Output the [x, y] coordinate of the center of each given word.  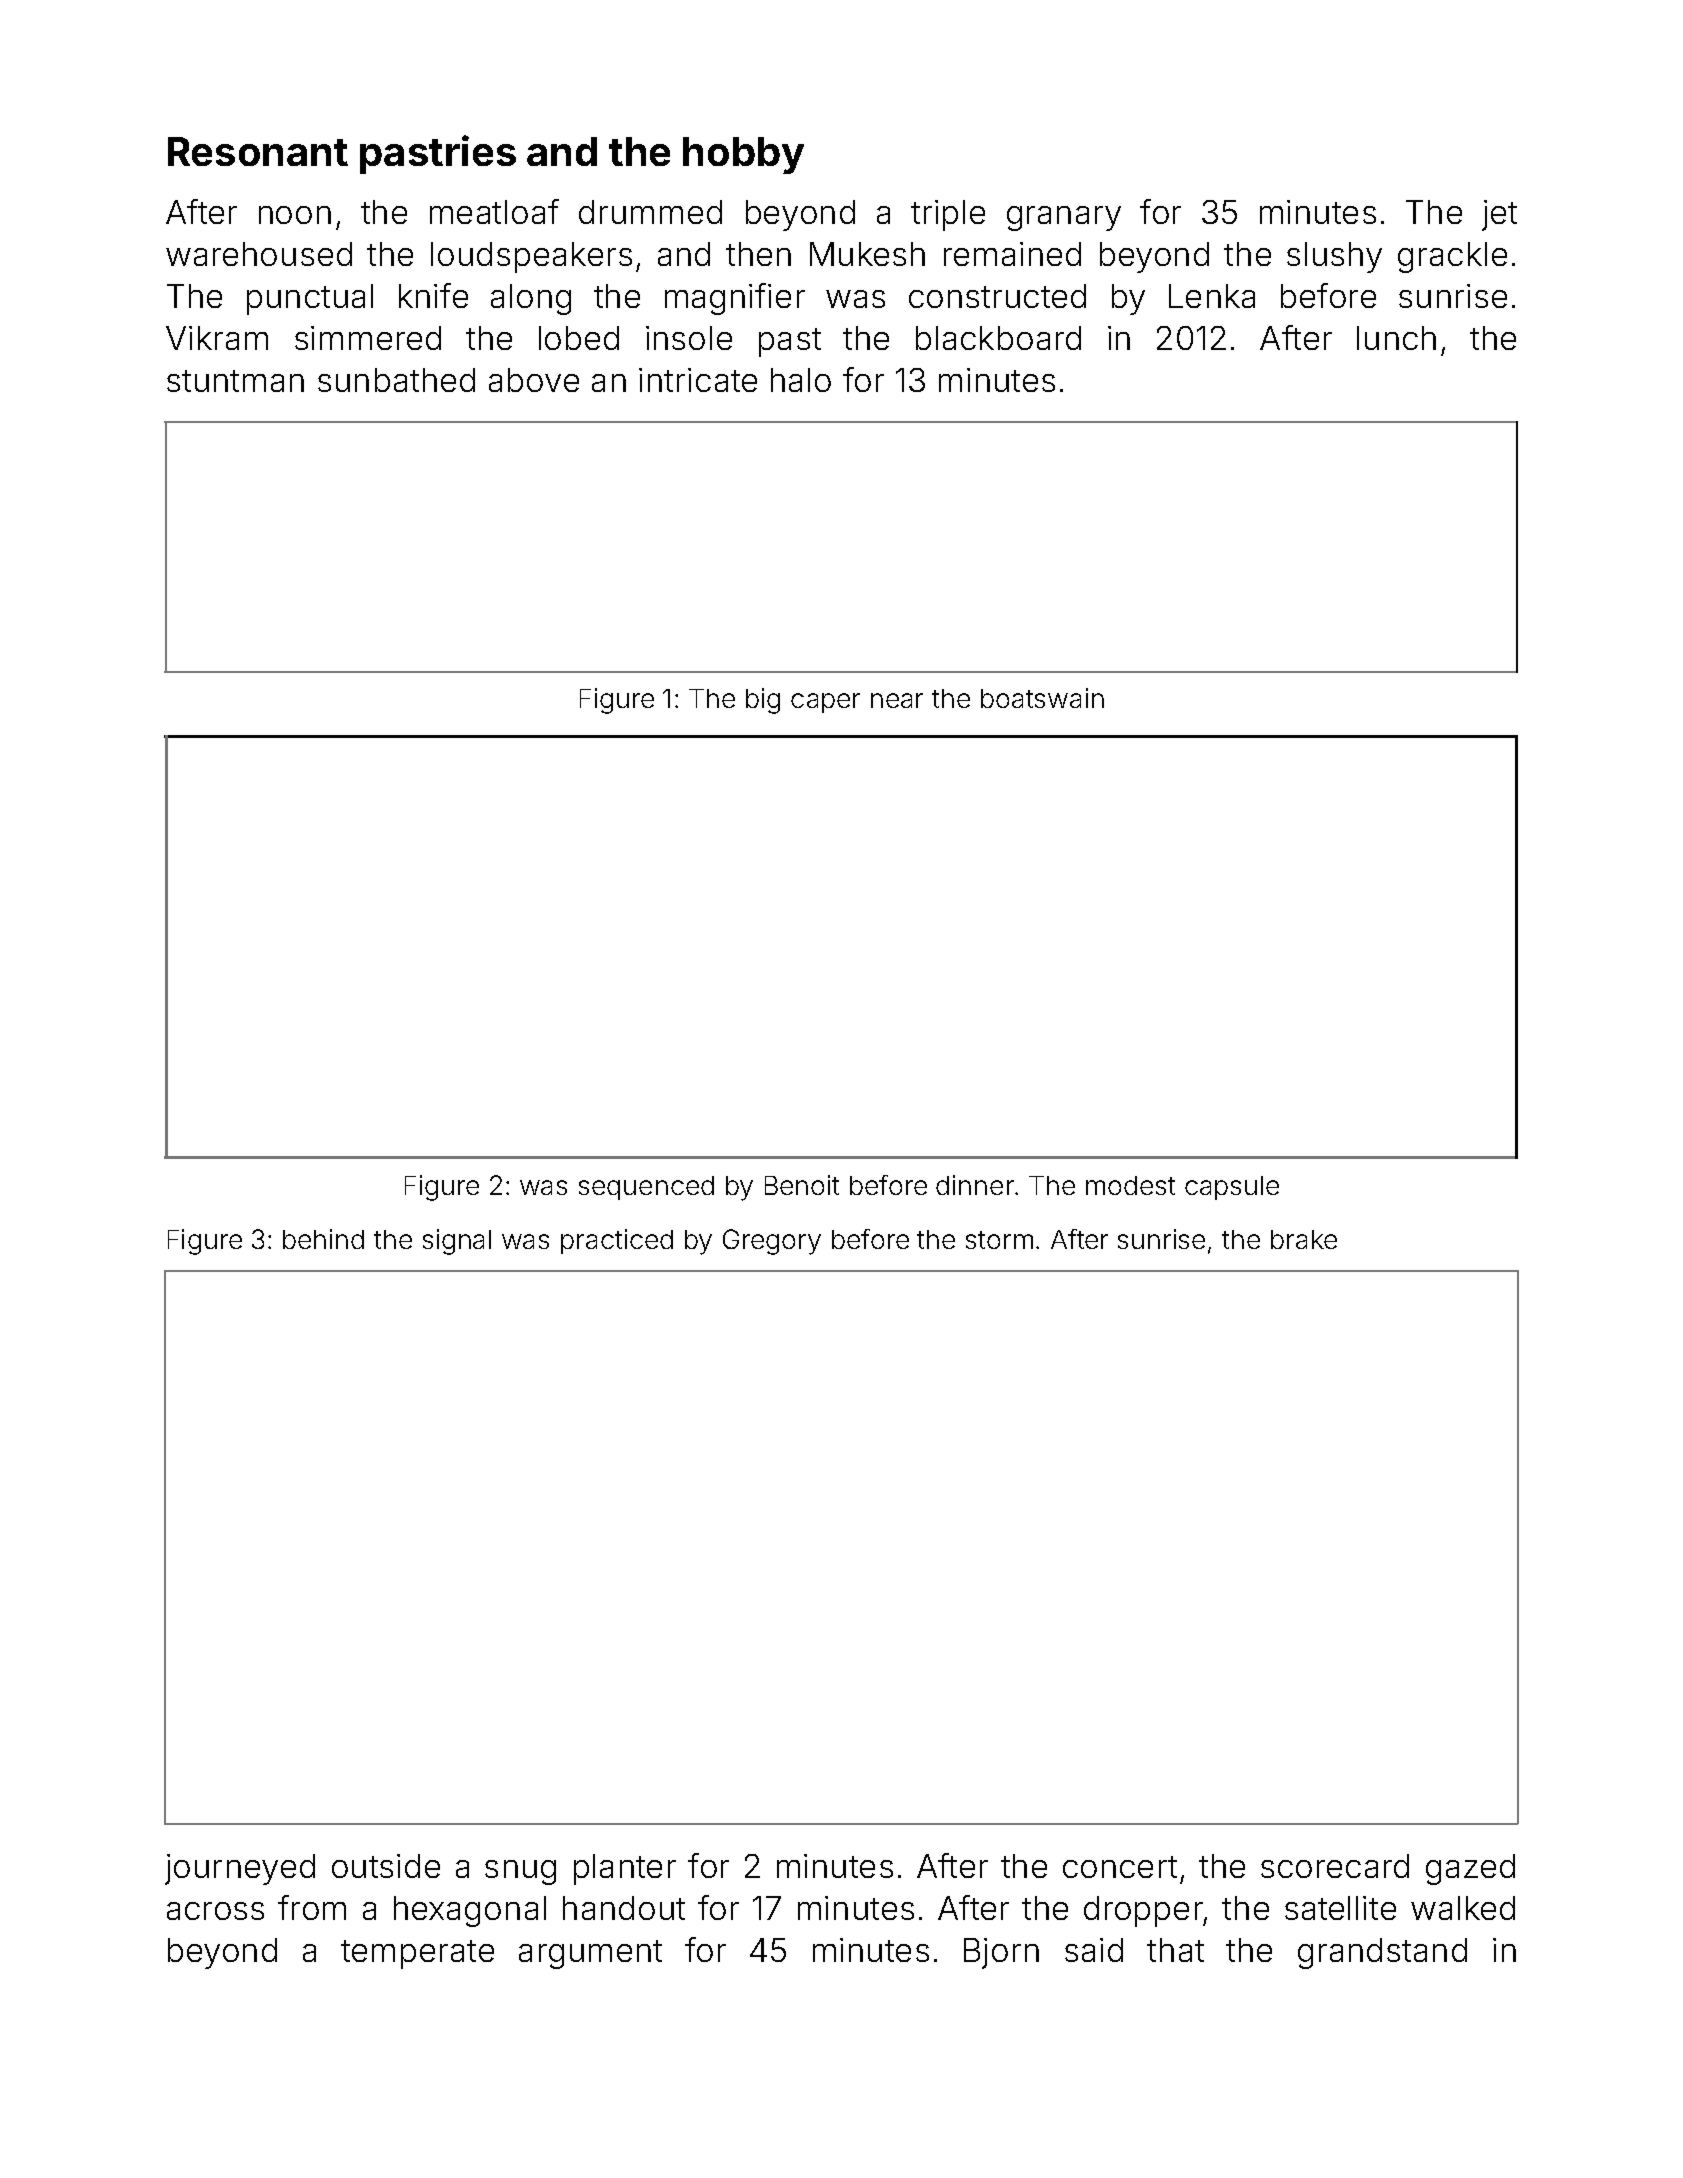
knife [433, 295]
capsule [1232, 1188]
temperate [417, 1954]
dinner [975, 1185]
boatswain [1042, 698]
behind [323, 1239]
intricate [698, 380]
